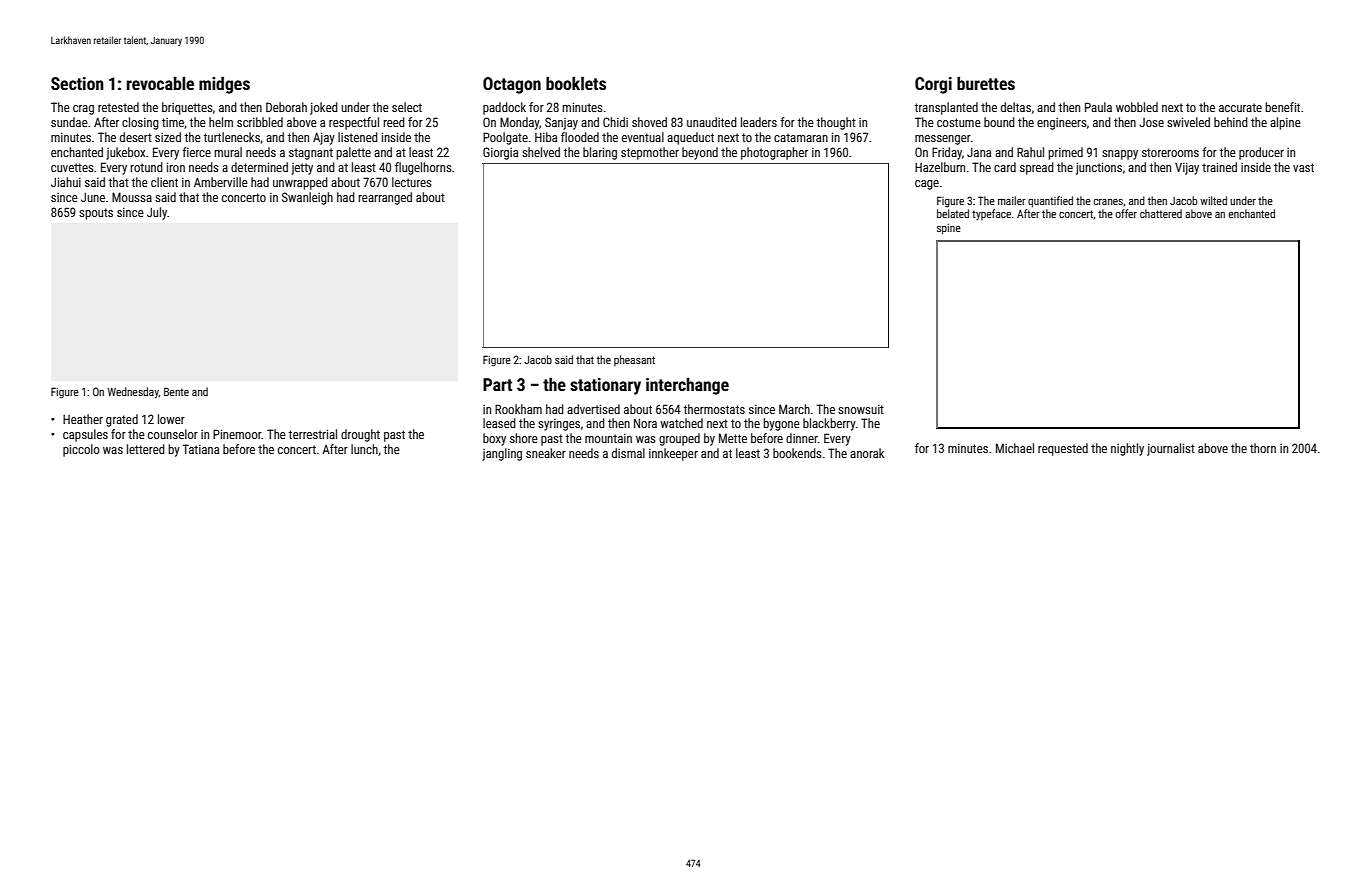  I want to click on Wednesday, so click(133, 393).
